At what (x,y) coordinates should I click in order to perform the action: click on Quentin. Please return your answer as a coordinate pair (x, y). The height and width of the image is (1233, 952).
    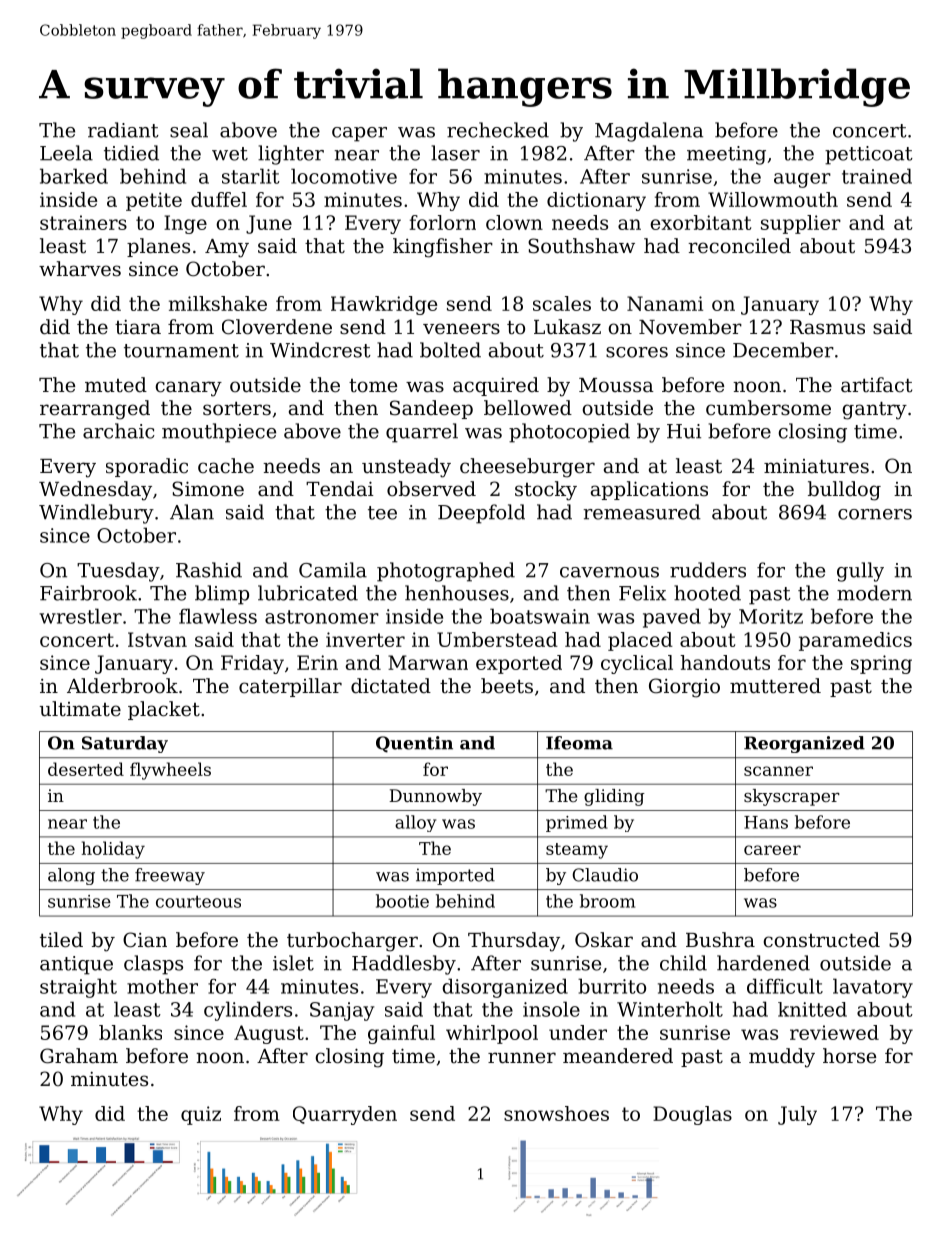
    Looking at the image, I should click on (414, 744).
